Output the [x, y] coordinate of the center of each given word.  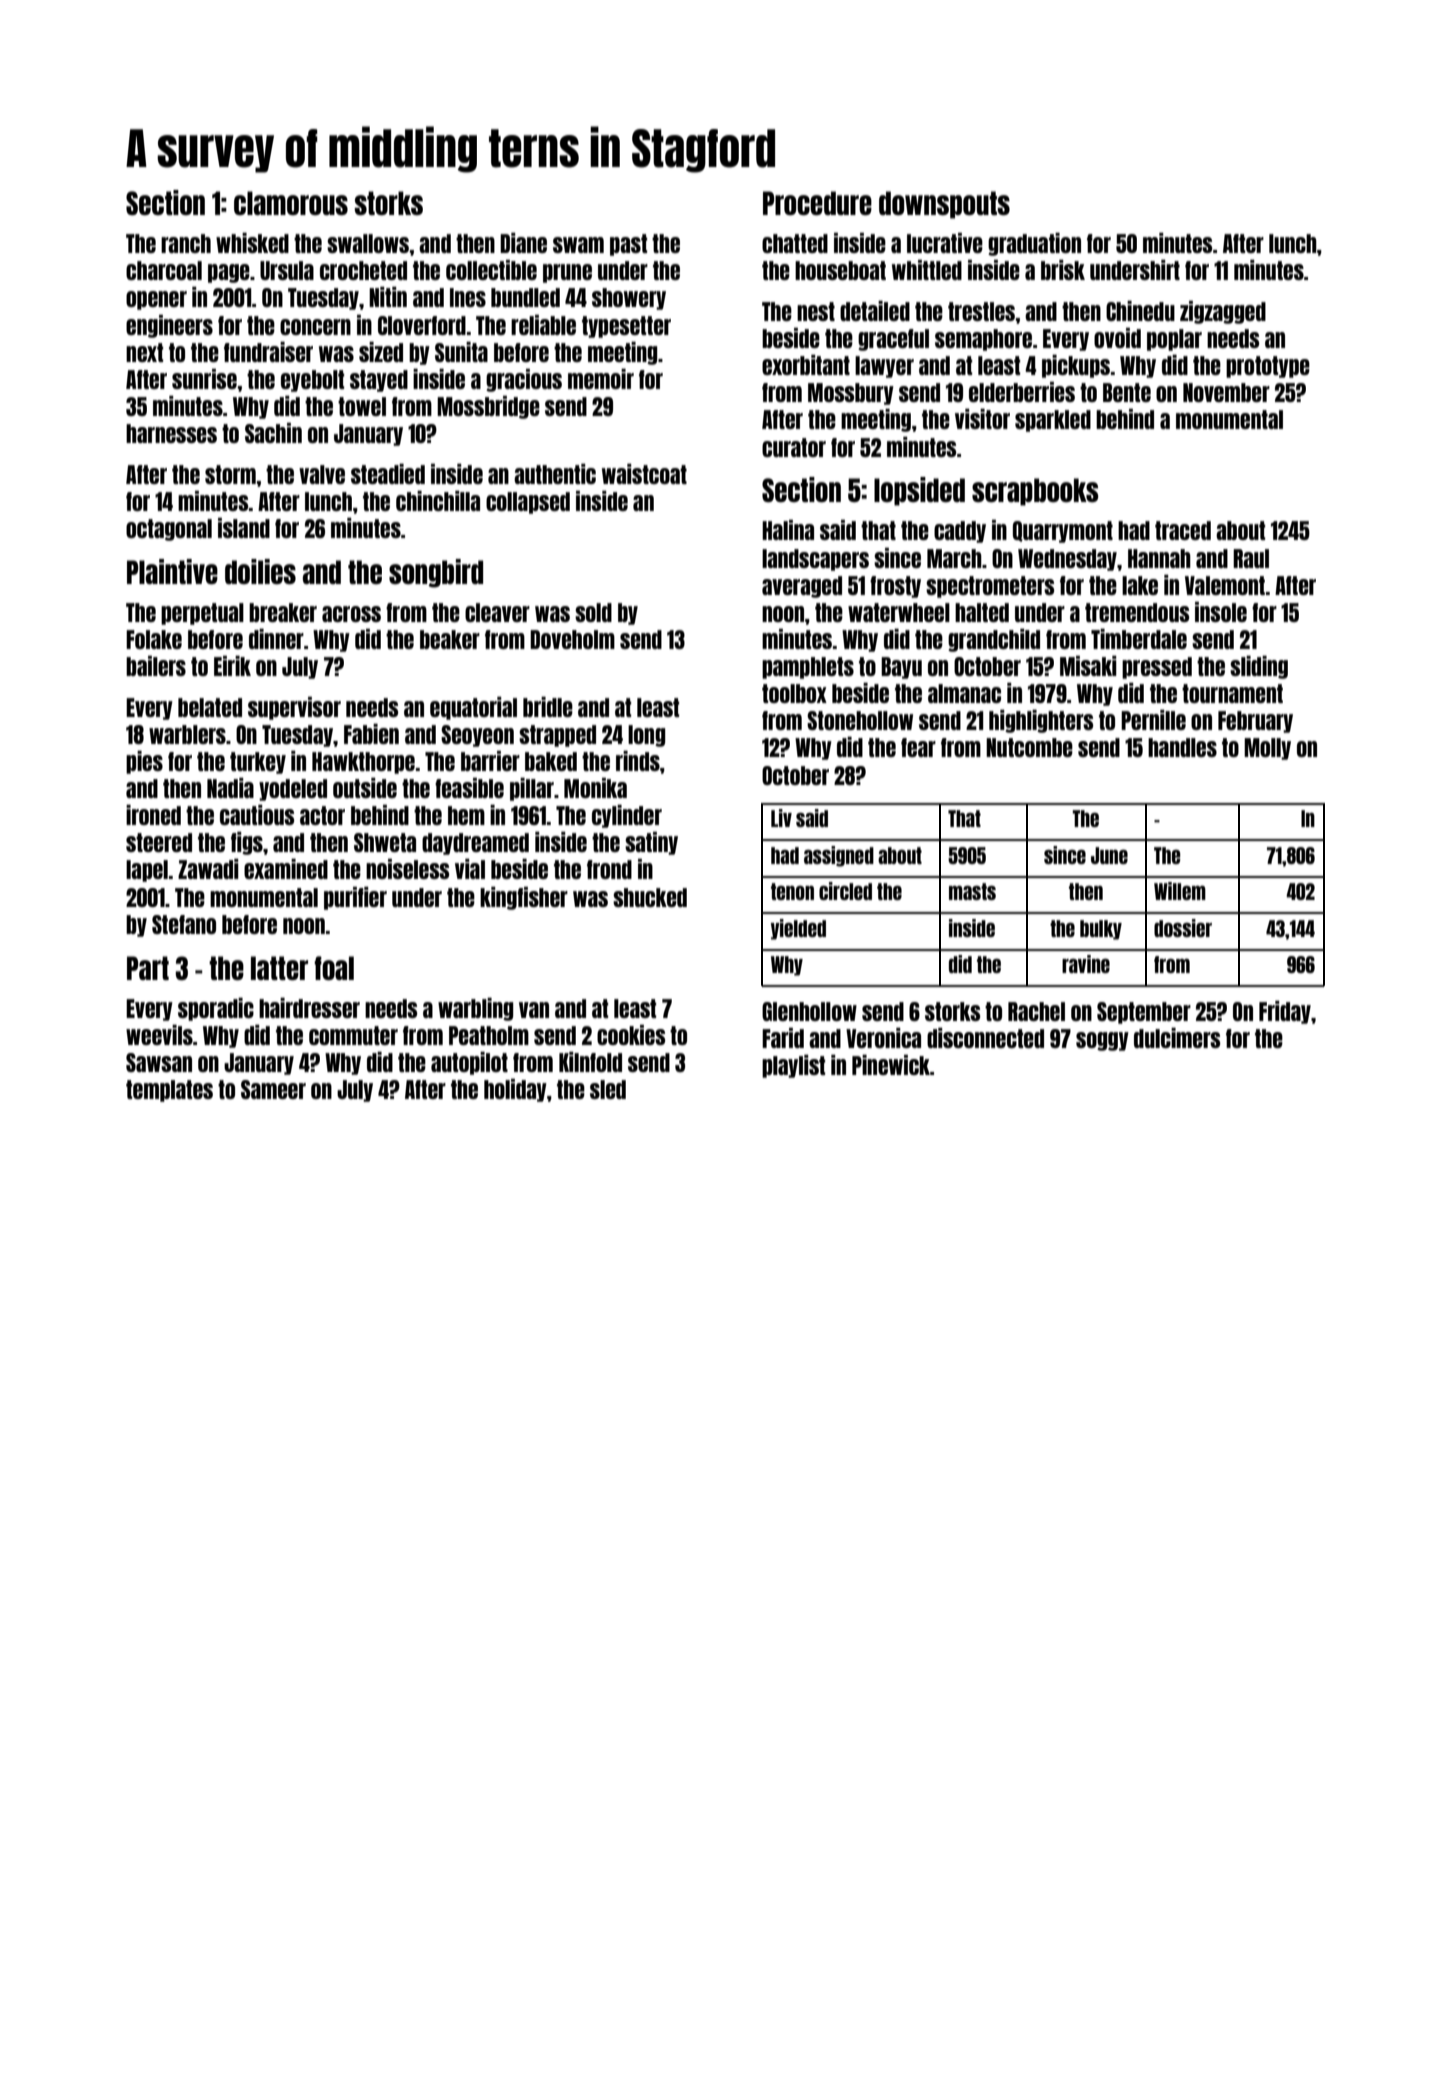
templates [169, 1091]
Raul [1251, 558]
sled [608, 1089]
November [1226, 392]
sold [593, 612]
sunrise [204, 379]
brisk [1063, 270]
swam [578, 245]
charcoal [164, 270]
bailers [156, 666]
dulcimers [1177, 1038]
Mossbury [851, 394]
